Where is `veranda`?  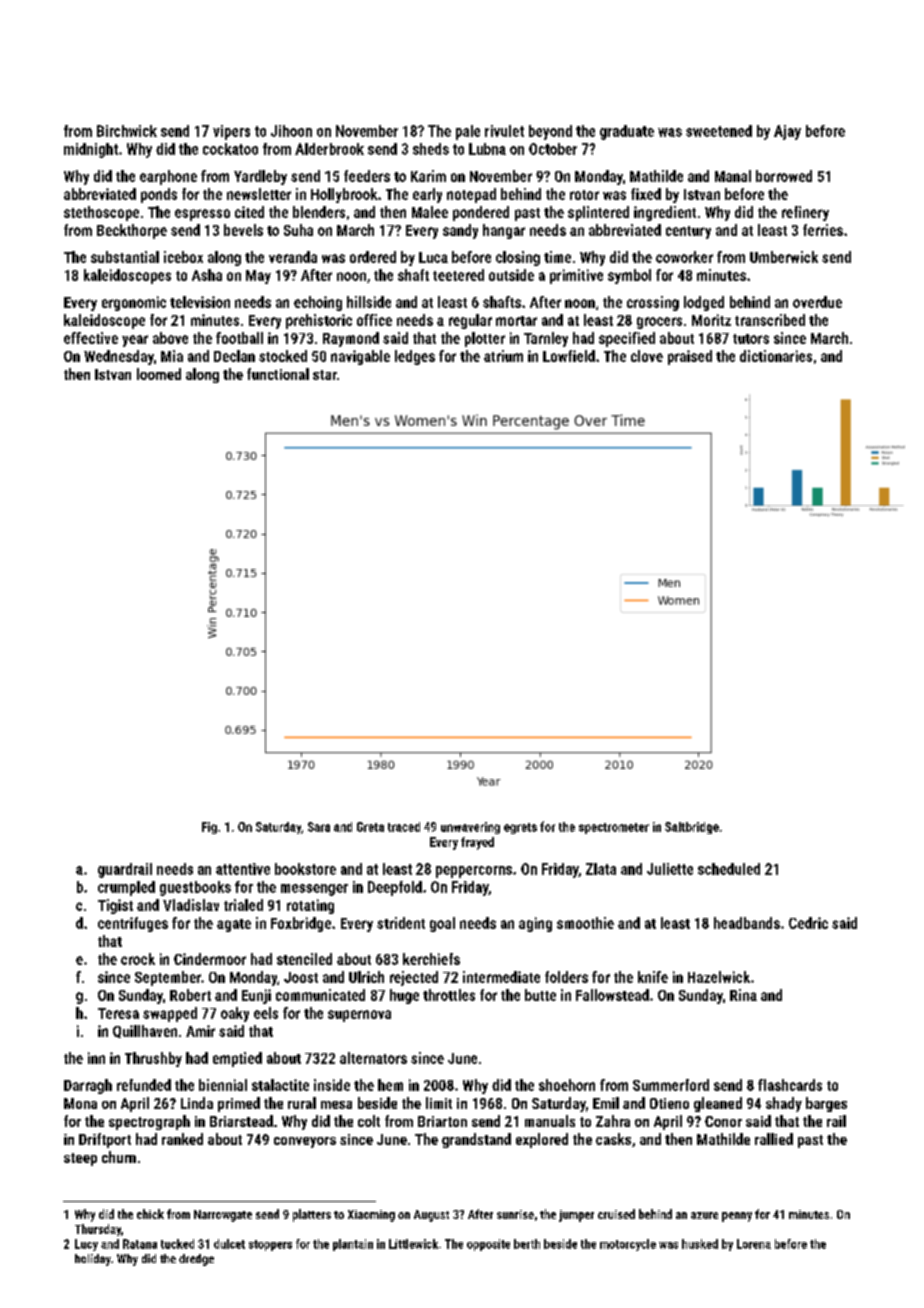
veranda is located at coordinates (293, 257).
